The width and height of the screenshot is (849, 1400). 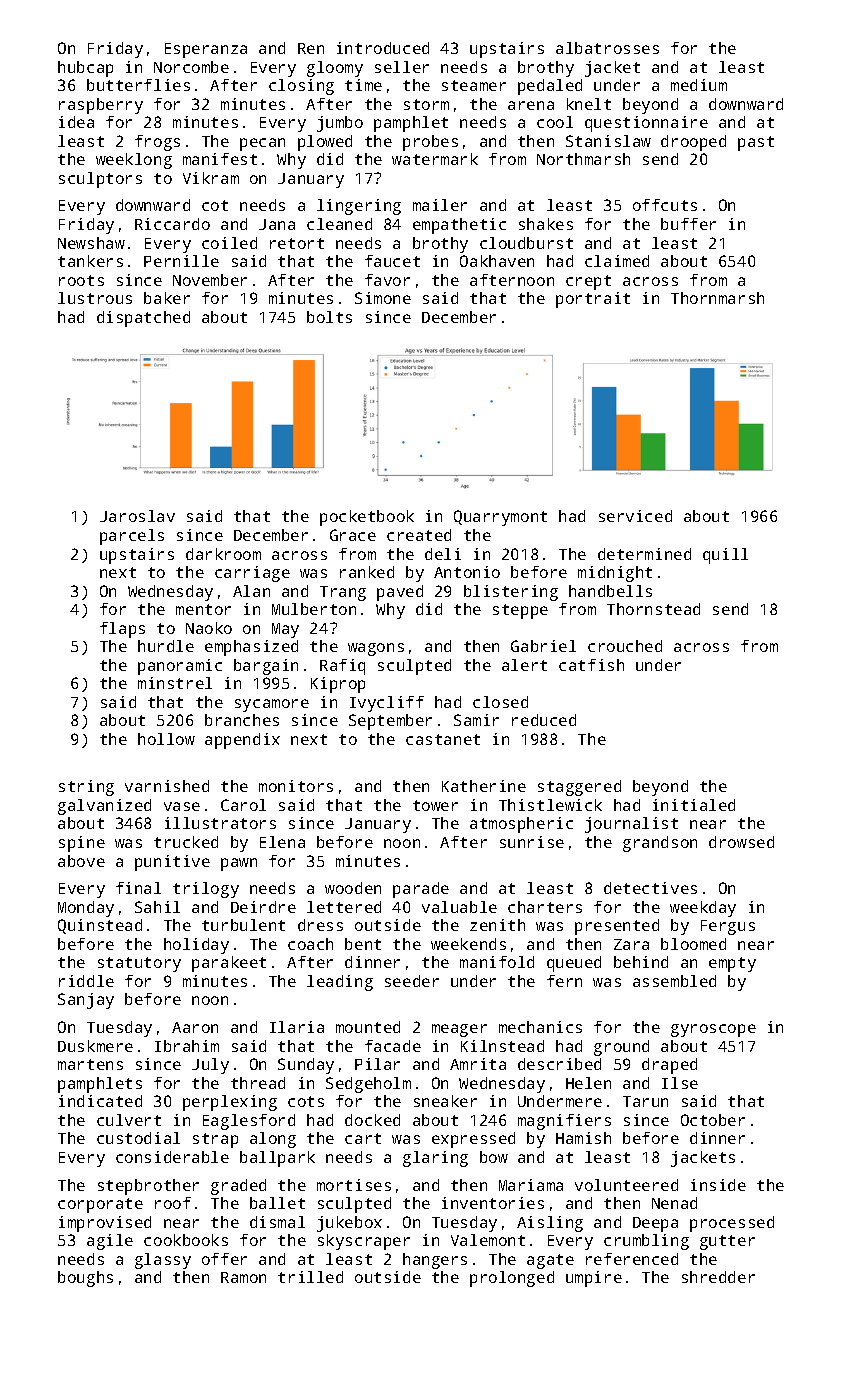 What do you see at coordinates (713, 1030) in the screenshot?
I see `gyroscope` at bounding box center [713, 1030].
